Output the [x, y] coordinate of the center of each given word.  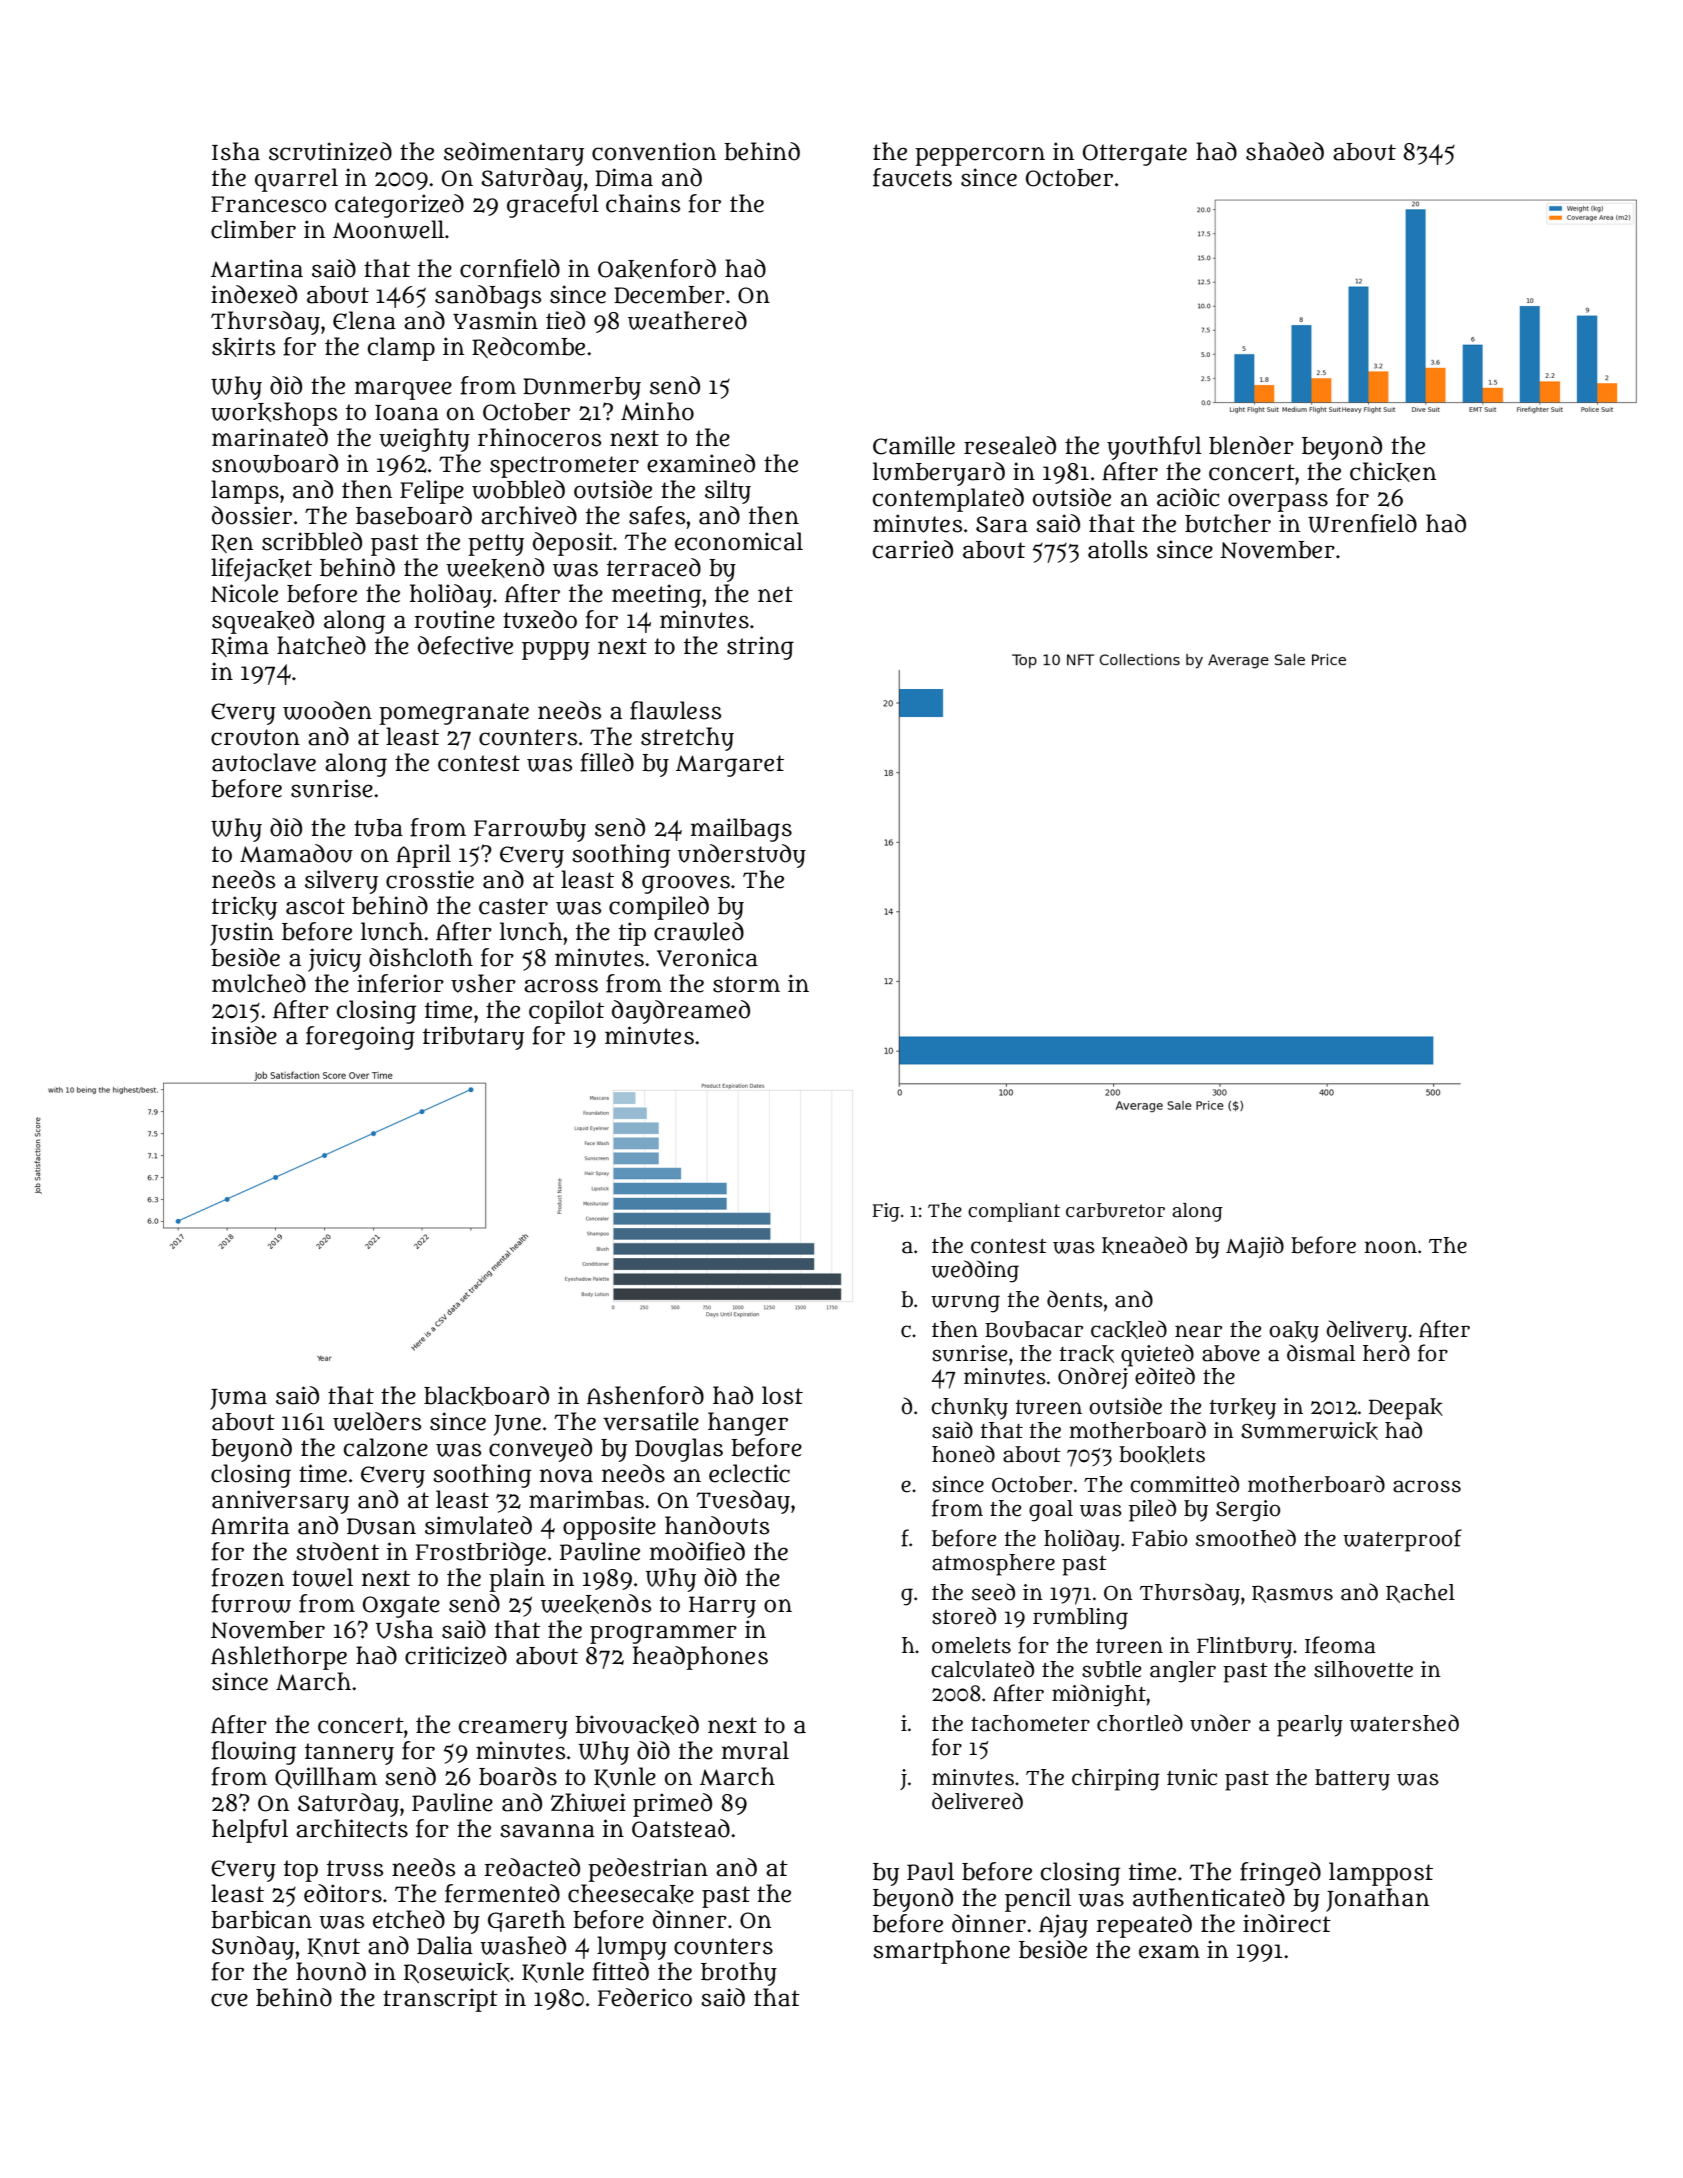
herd [1386, 1353]
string [760, 648]
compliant [1014, 1212]
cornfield [510, 268]
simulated [478, 1525]
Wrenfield [1362, 523]
